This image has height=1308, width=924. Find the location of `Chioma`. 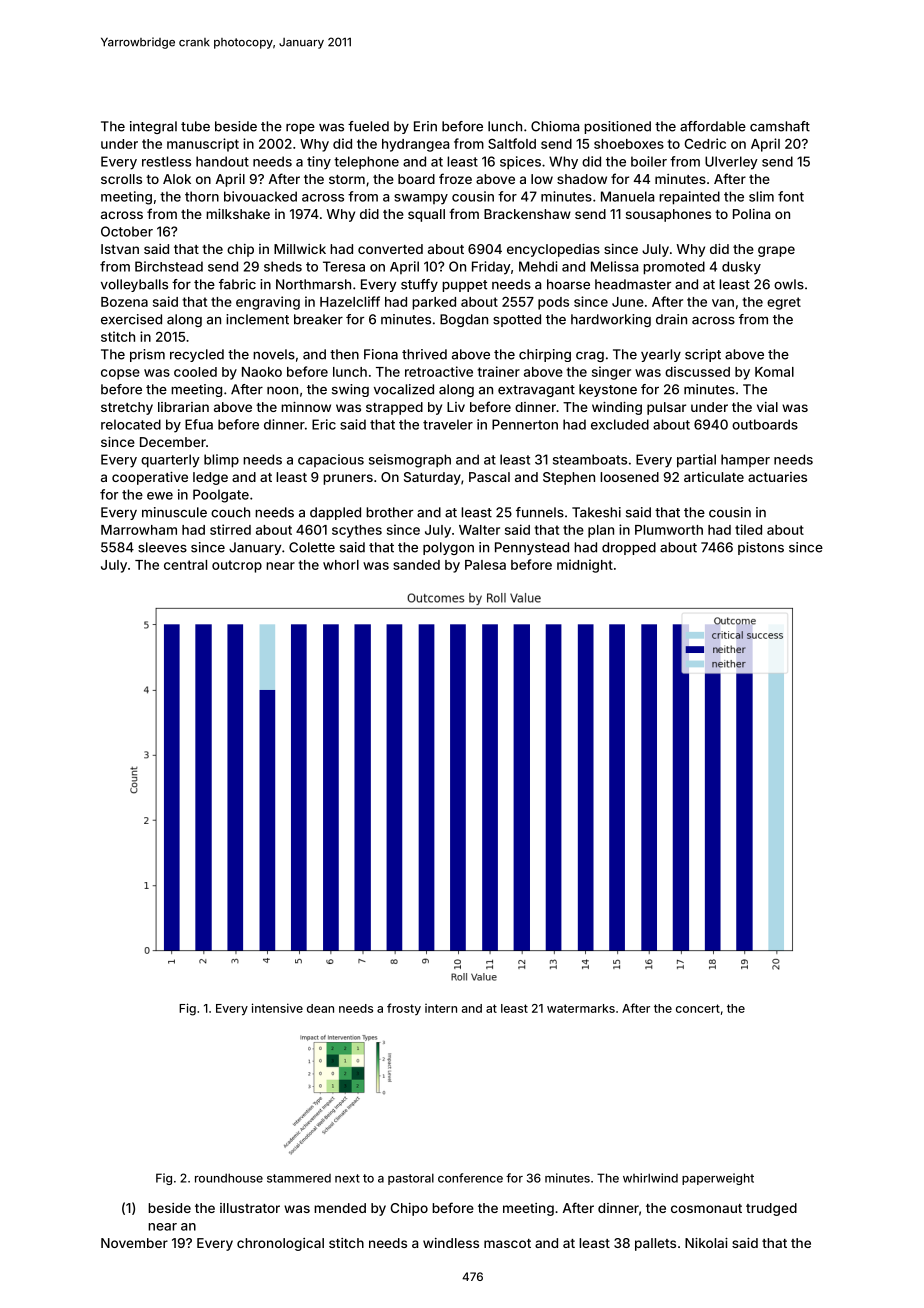

Chioma is located at coordinates (555, 126).
